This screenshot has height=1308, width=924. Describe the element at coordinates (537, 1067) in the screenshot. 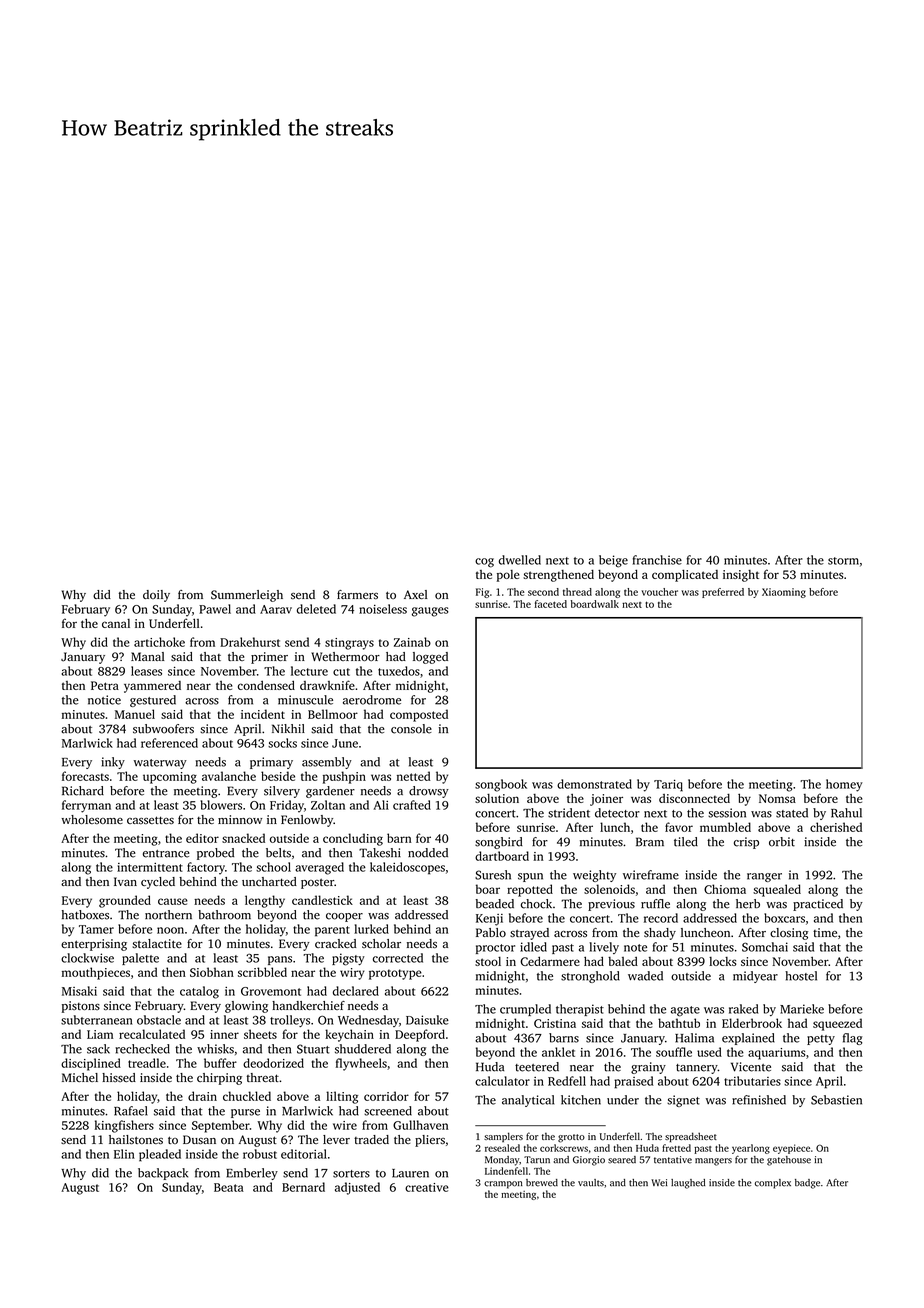

I see `teetered` at that location.
